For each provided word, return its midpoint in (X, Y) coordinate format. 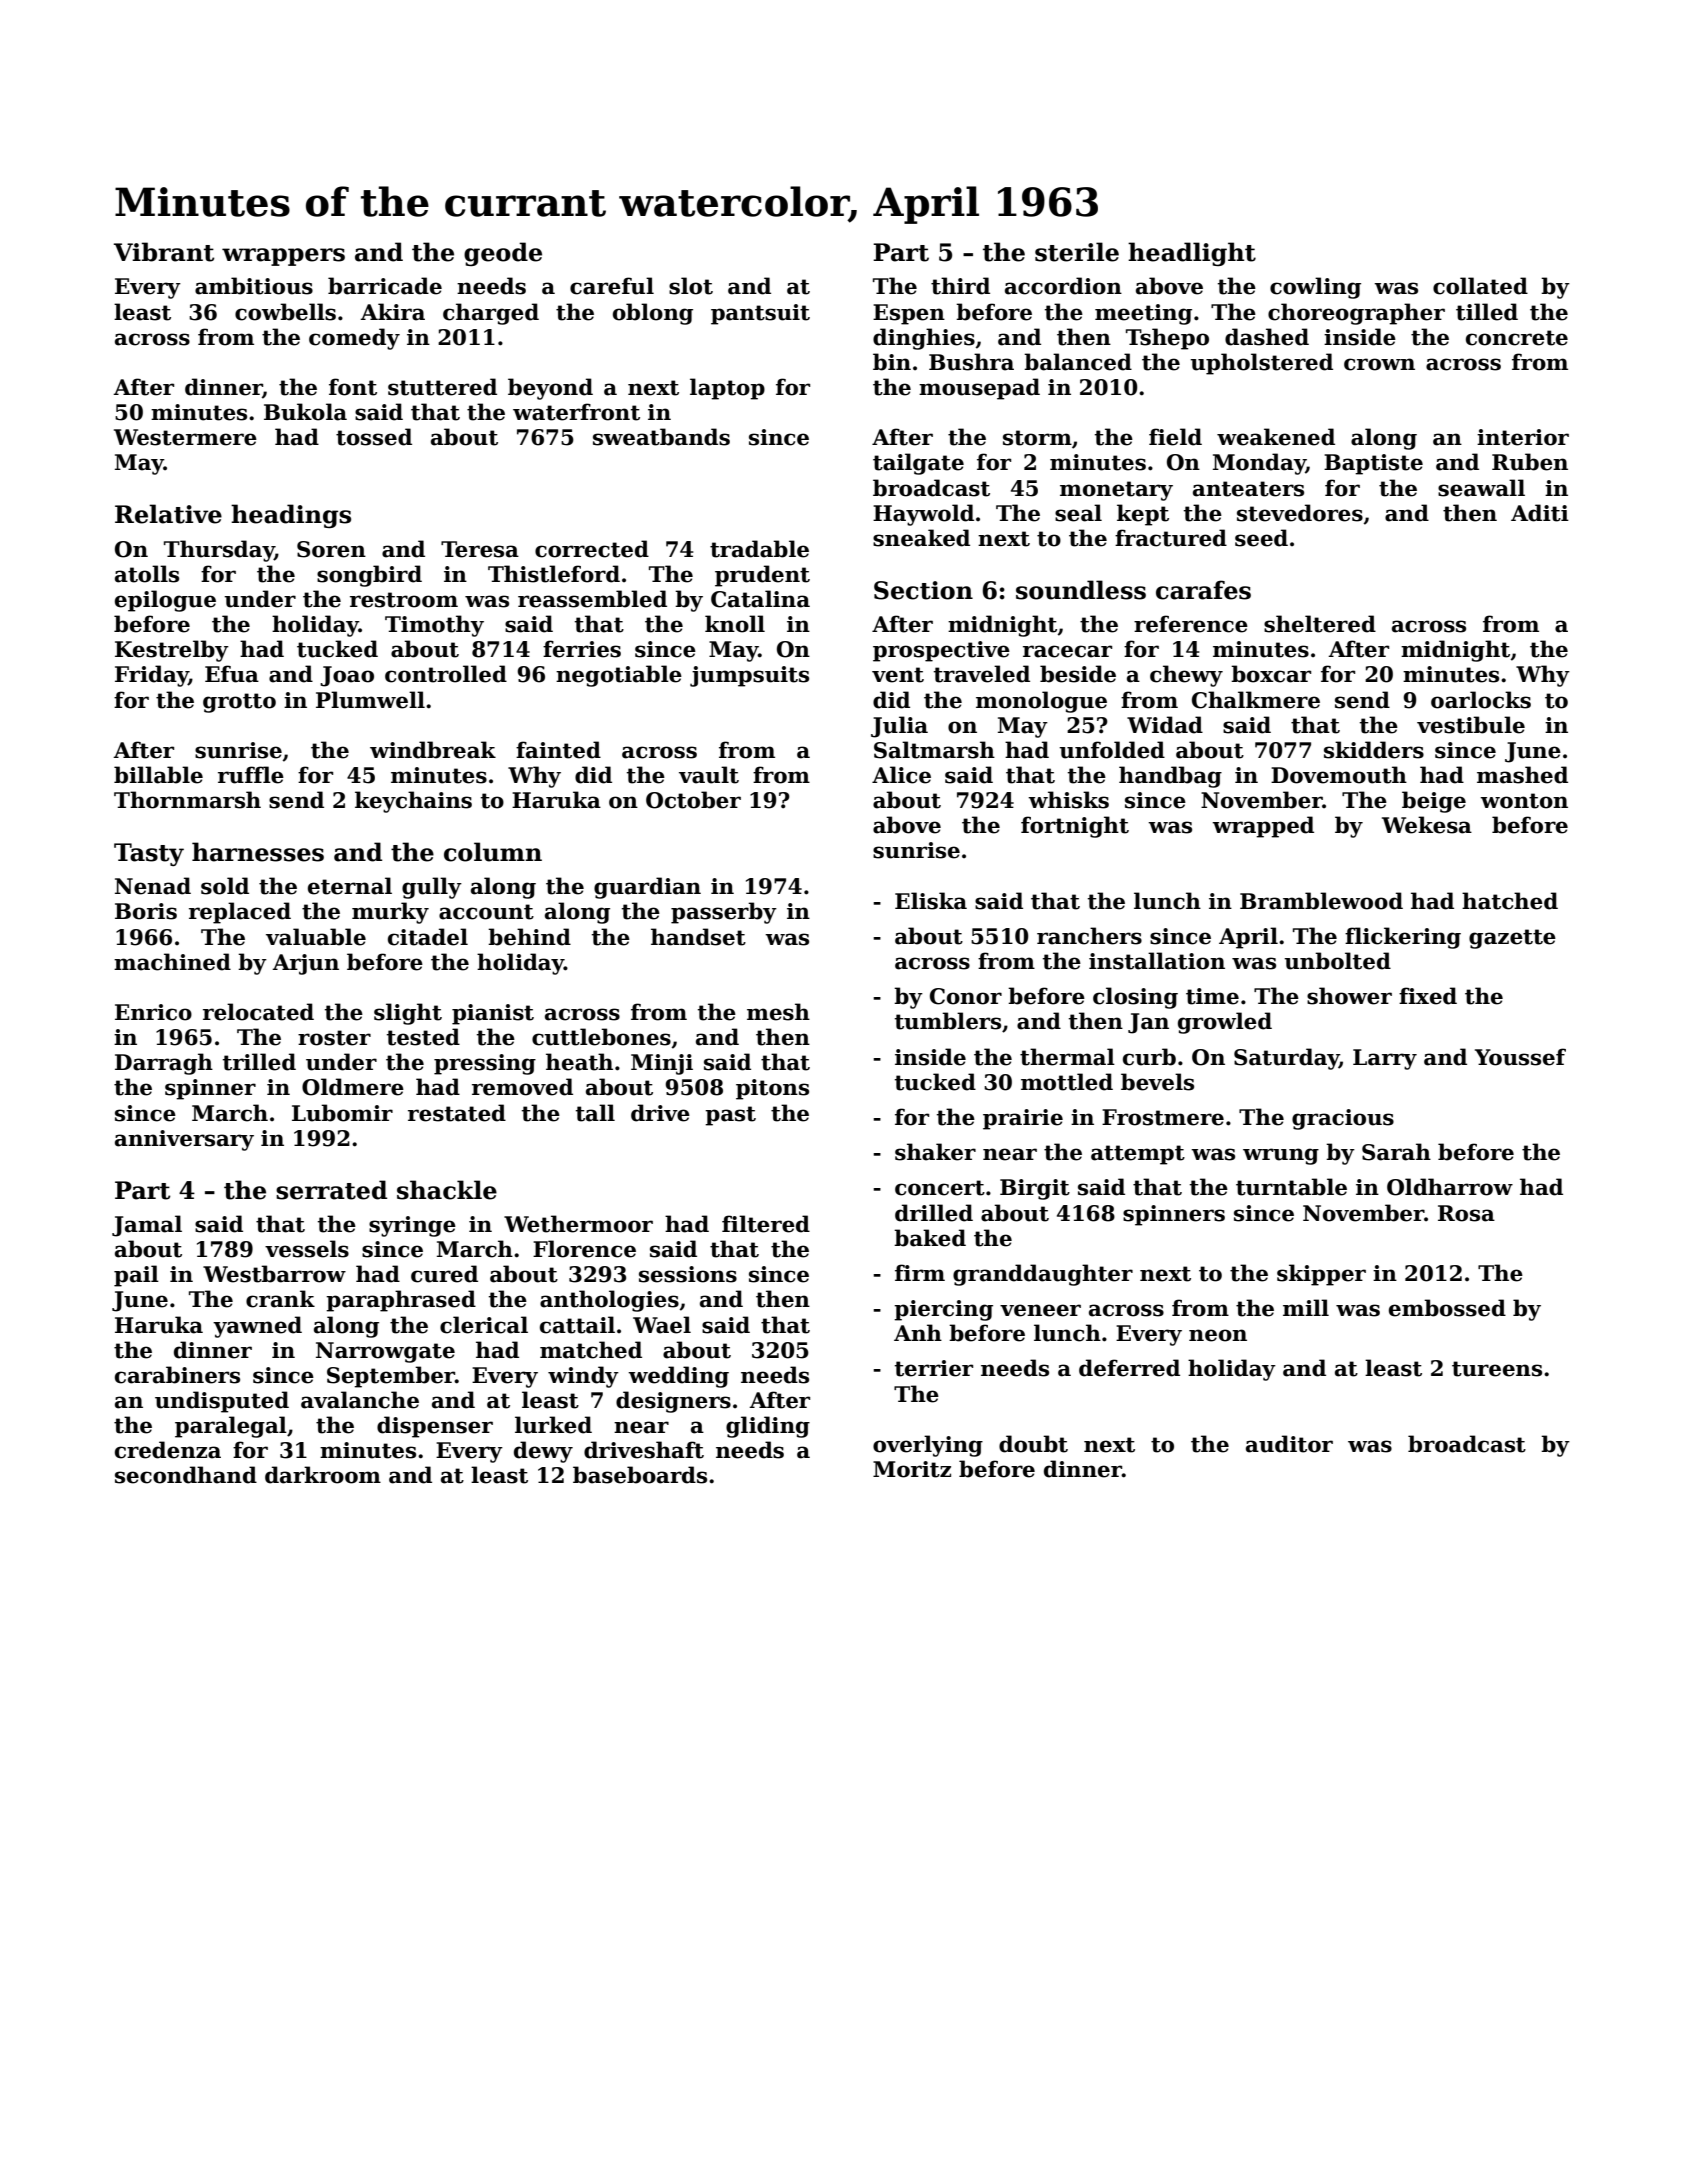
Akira (392, 312)
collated (1480, 286)
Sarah (1396, 1152)
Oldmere (353, 1087)
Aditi (1540, 513)
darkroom (323, 1475)
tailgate (918, 464)
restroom (404, 600)
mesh (778, 1012)
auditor (1289, 1444)
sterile (1077, 252)
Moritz (912, 1469)
